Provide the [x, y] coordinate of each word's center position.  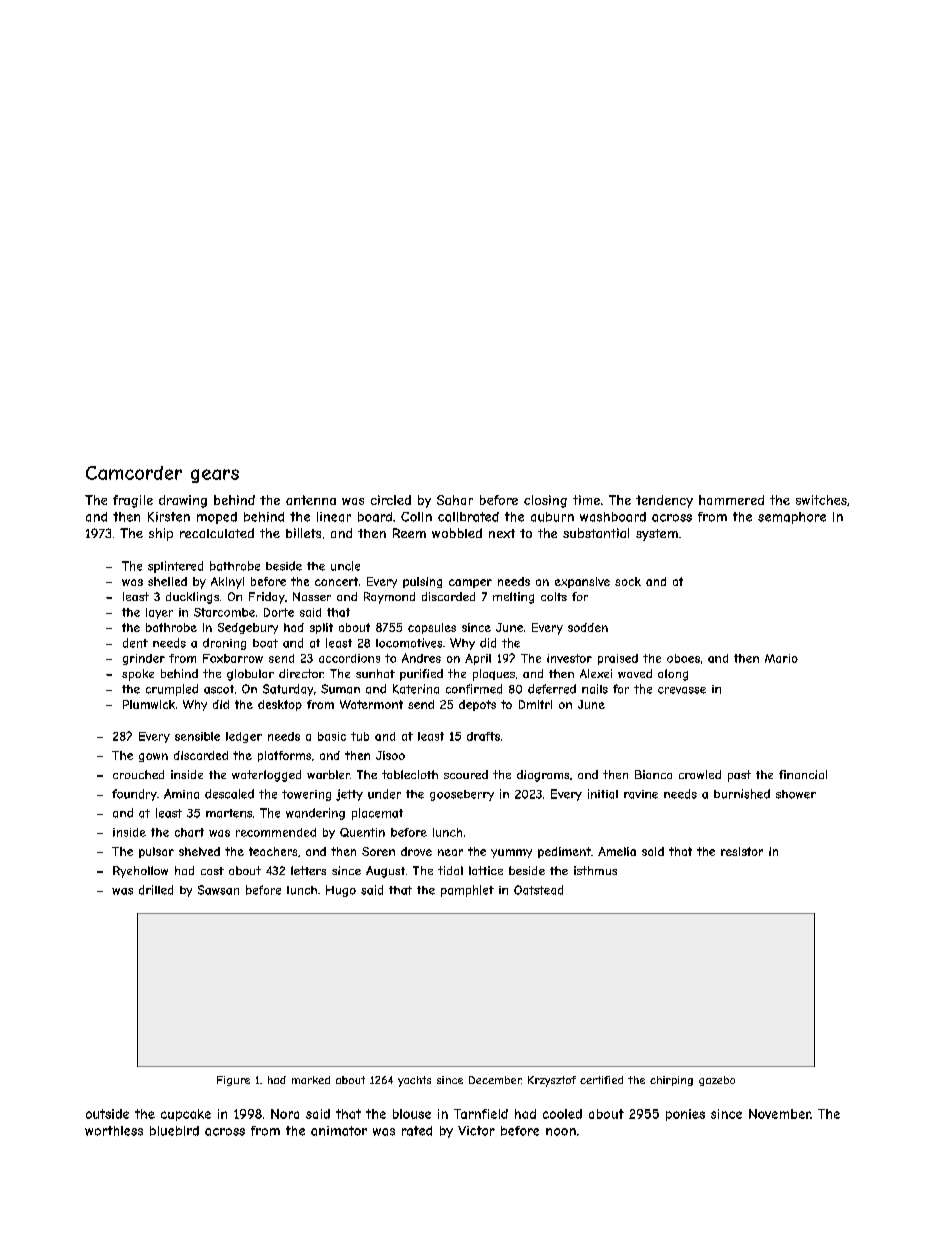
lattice [486, 870]
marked [311, 1080]
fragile [133, 501]
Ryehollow [140, 872]
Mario [781, 658]
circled [391, 500]
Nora [285, 1114]
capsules [432, 628]
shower [796, 794]
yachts [414, 1081]
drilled [156, 890]
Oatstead [538, 890]
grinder [144, 659]
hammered [731, 500]
